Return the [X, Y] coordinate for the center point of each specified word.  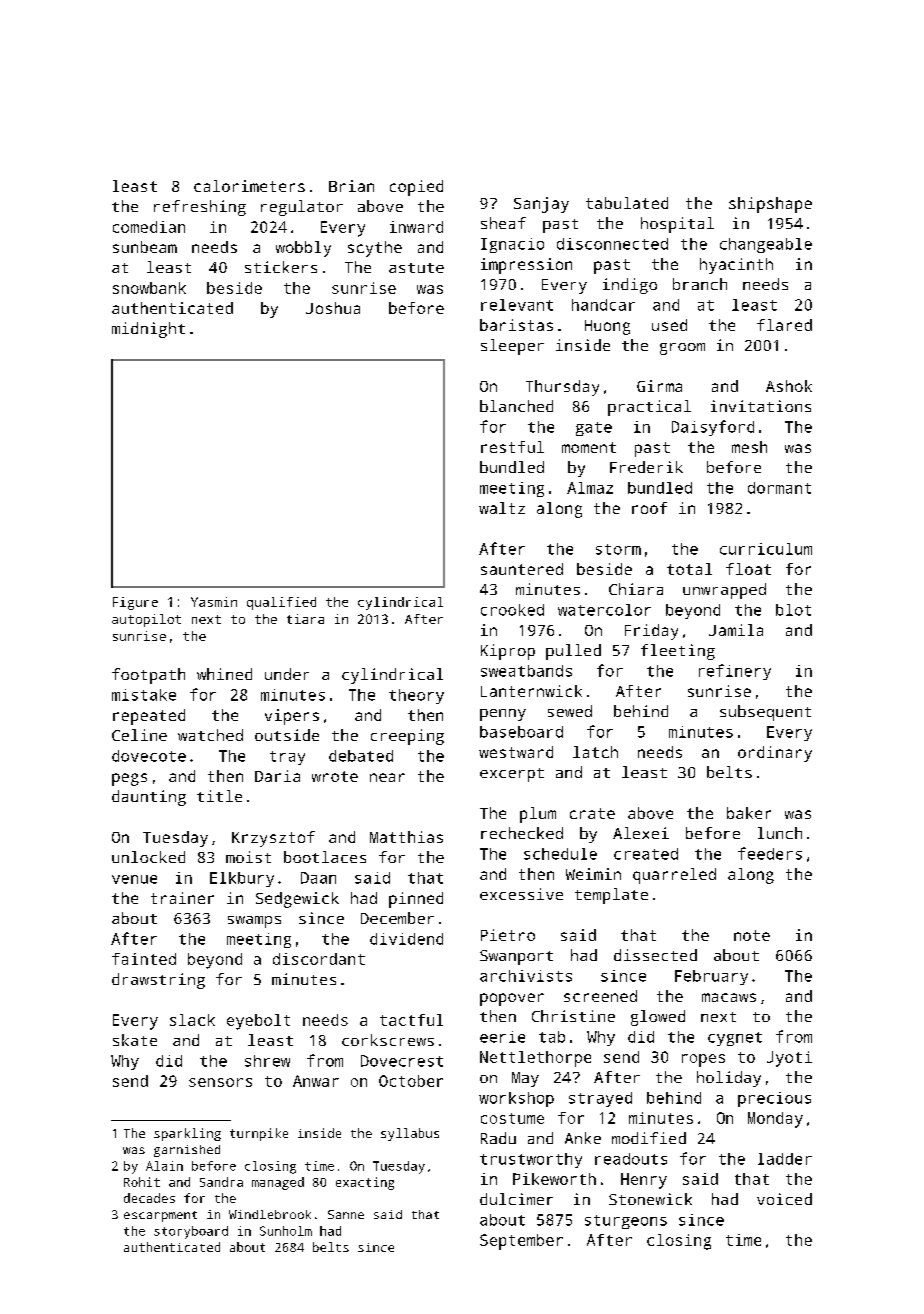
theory [416, 696]
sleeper [512, 347]
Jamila [736, 630]
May [525, 1079]
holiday [729, 1079]
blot [793, 610]
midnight [148, 330]
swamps [254, 922]
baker [749, 813]
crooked [512, 610]
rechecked [522, 833]
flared [784, 325]
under [287, 674]
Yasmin [214, 602]
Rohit [142, 1182]
